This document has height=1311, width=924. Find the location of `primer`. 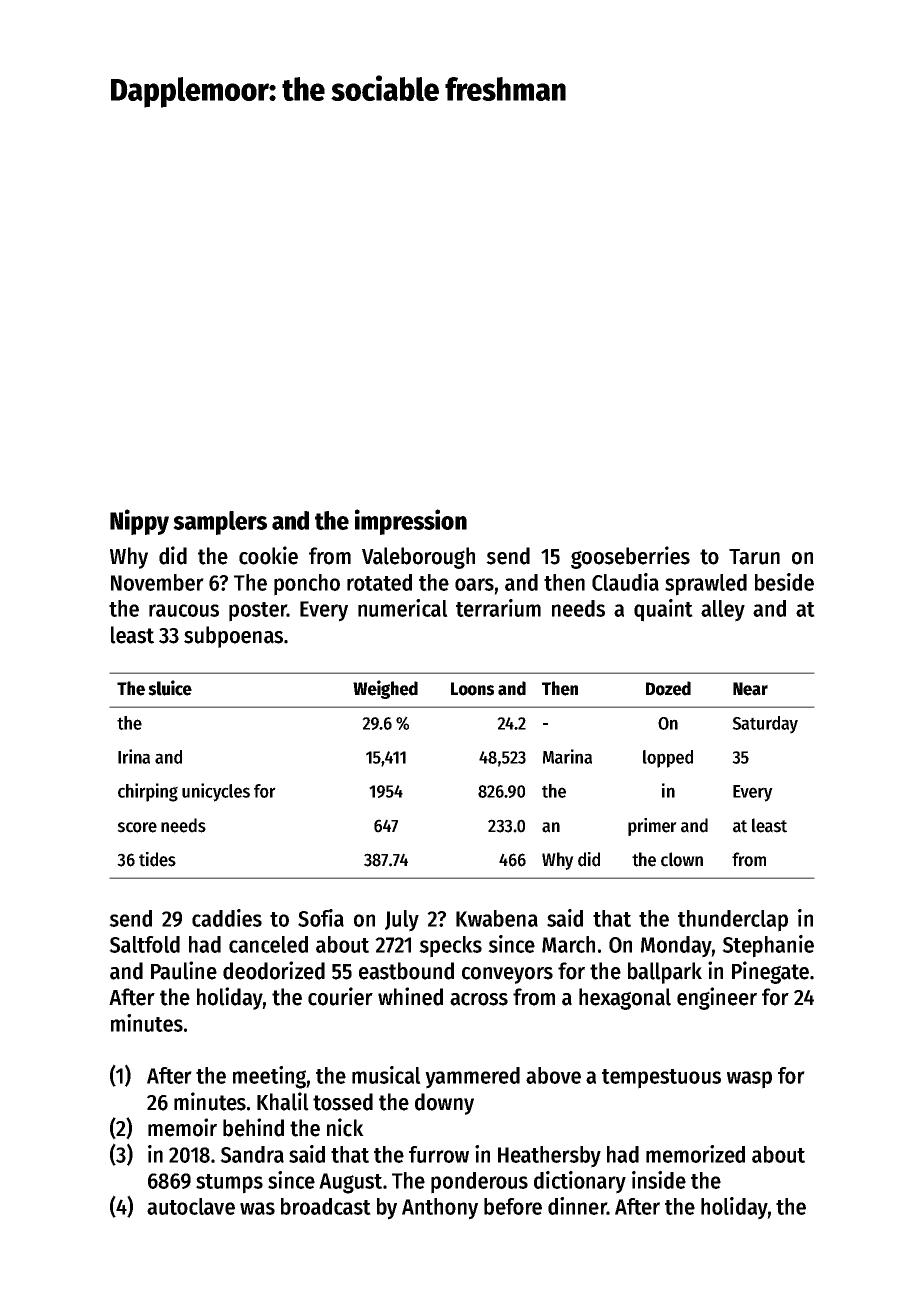

primer is located at coordinates (652, 827).
